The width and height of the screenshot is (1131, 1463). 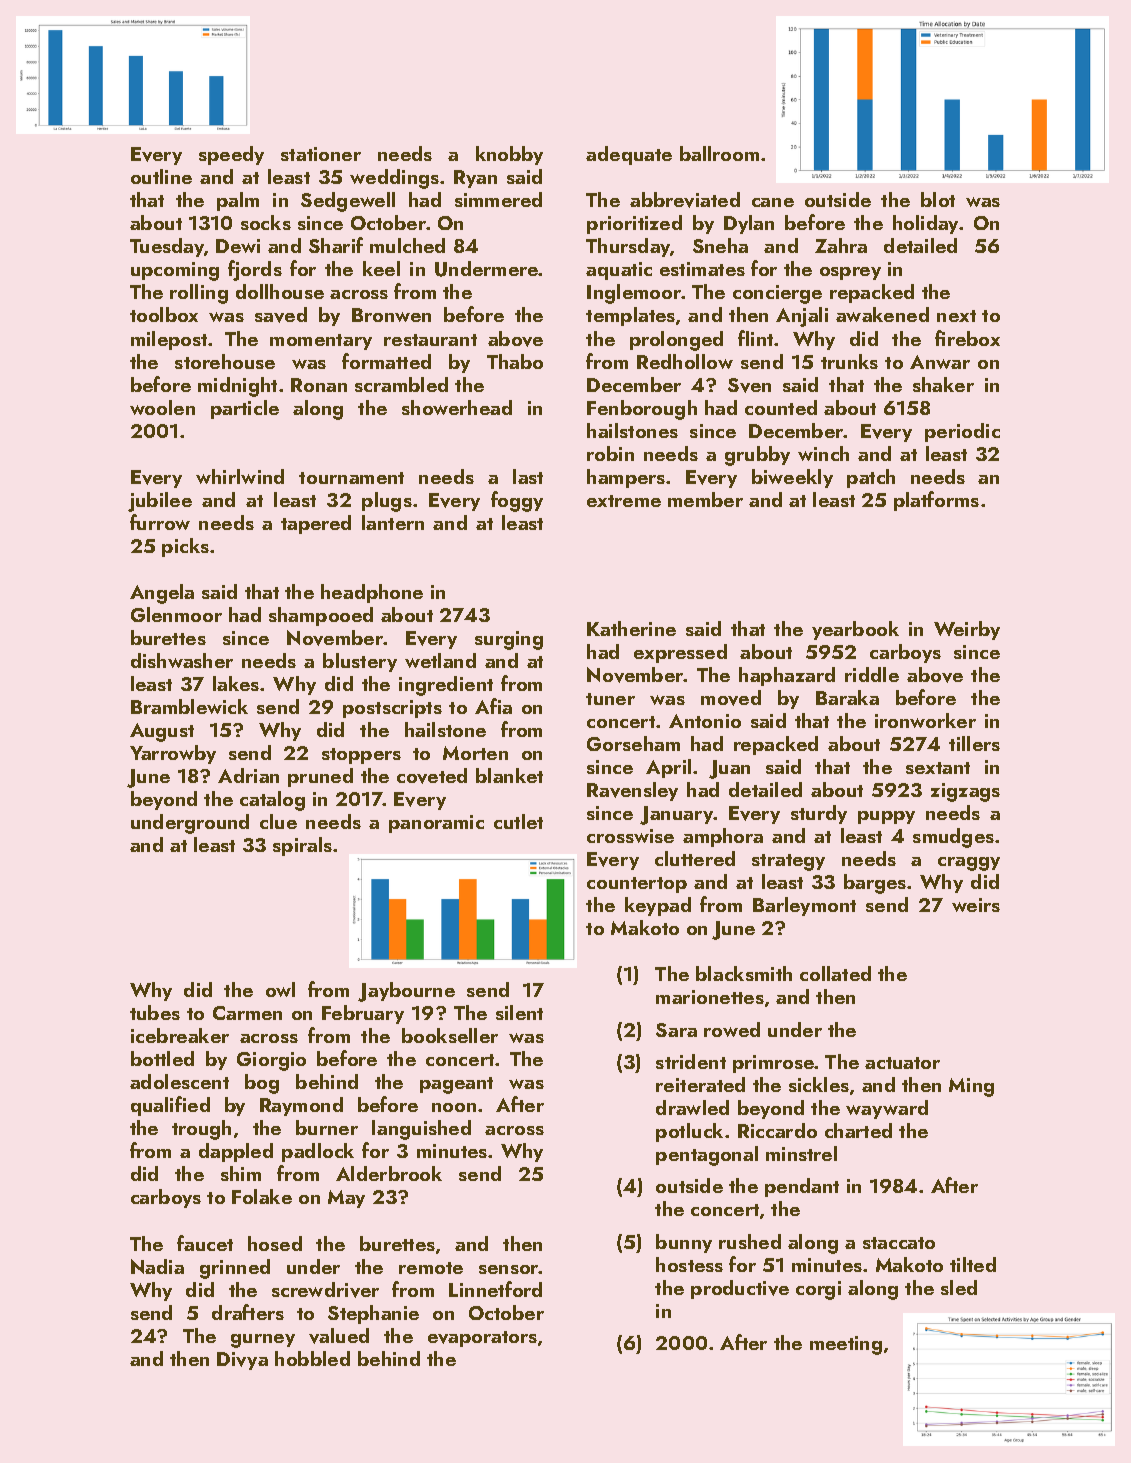 What do you see at coordinates (182, 660) in the screenshot?
I see `dishwasher` at bounding box center [182, 660].
